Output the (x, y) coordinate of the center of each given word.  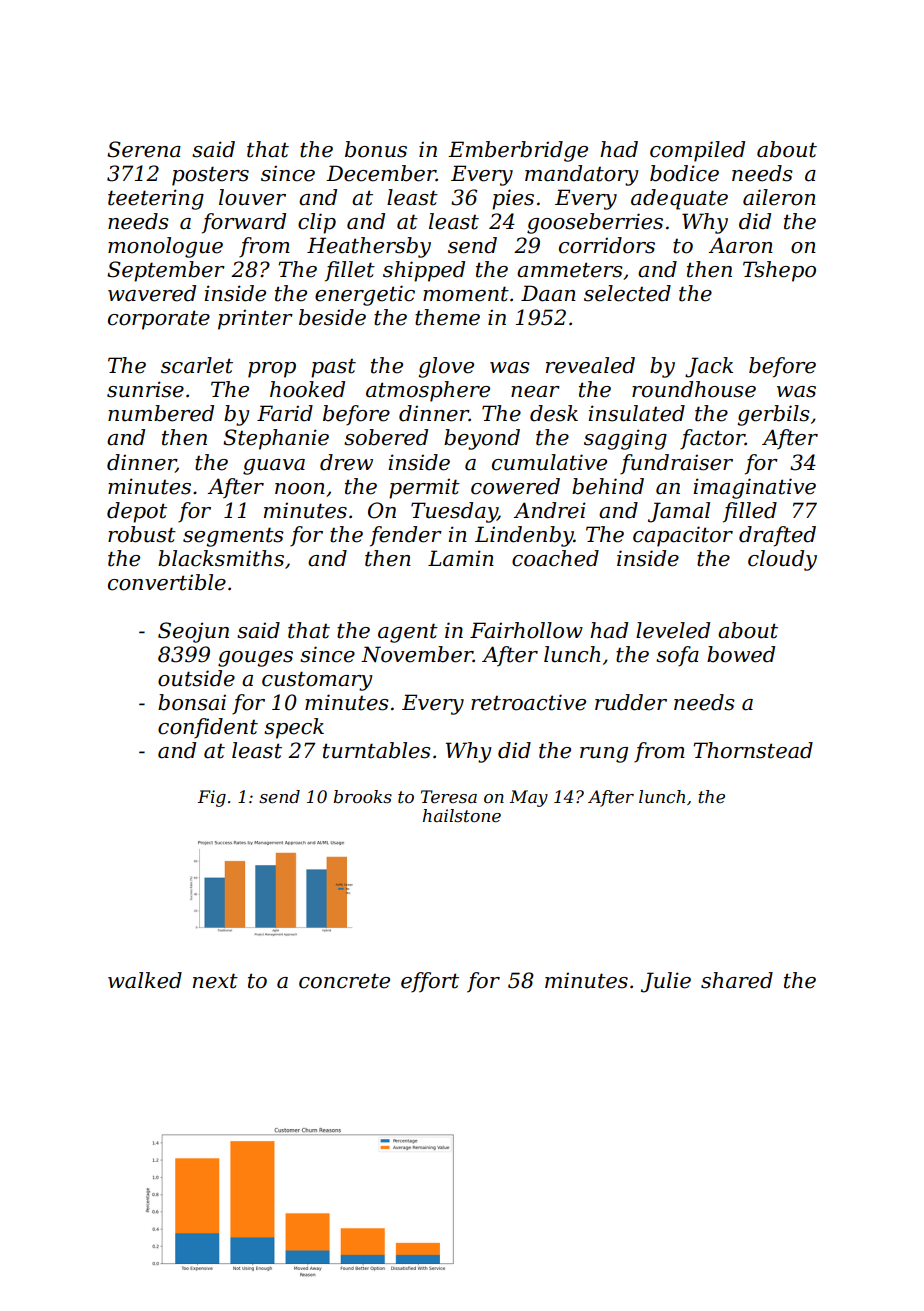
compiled (697, 151)
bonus (376, 149)
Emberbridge (518, 151)
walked (145, 980)
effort (430, 982)
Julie (666, 982)
